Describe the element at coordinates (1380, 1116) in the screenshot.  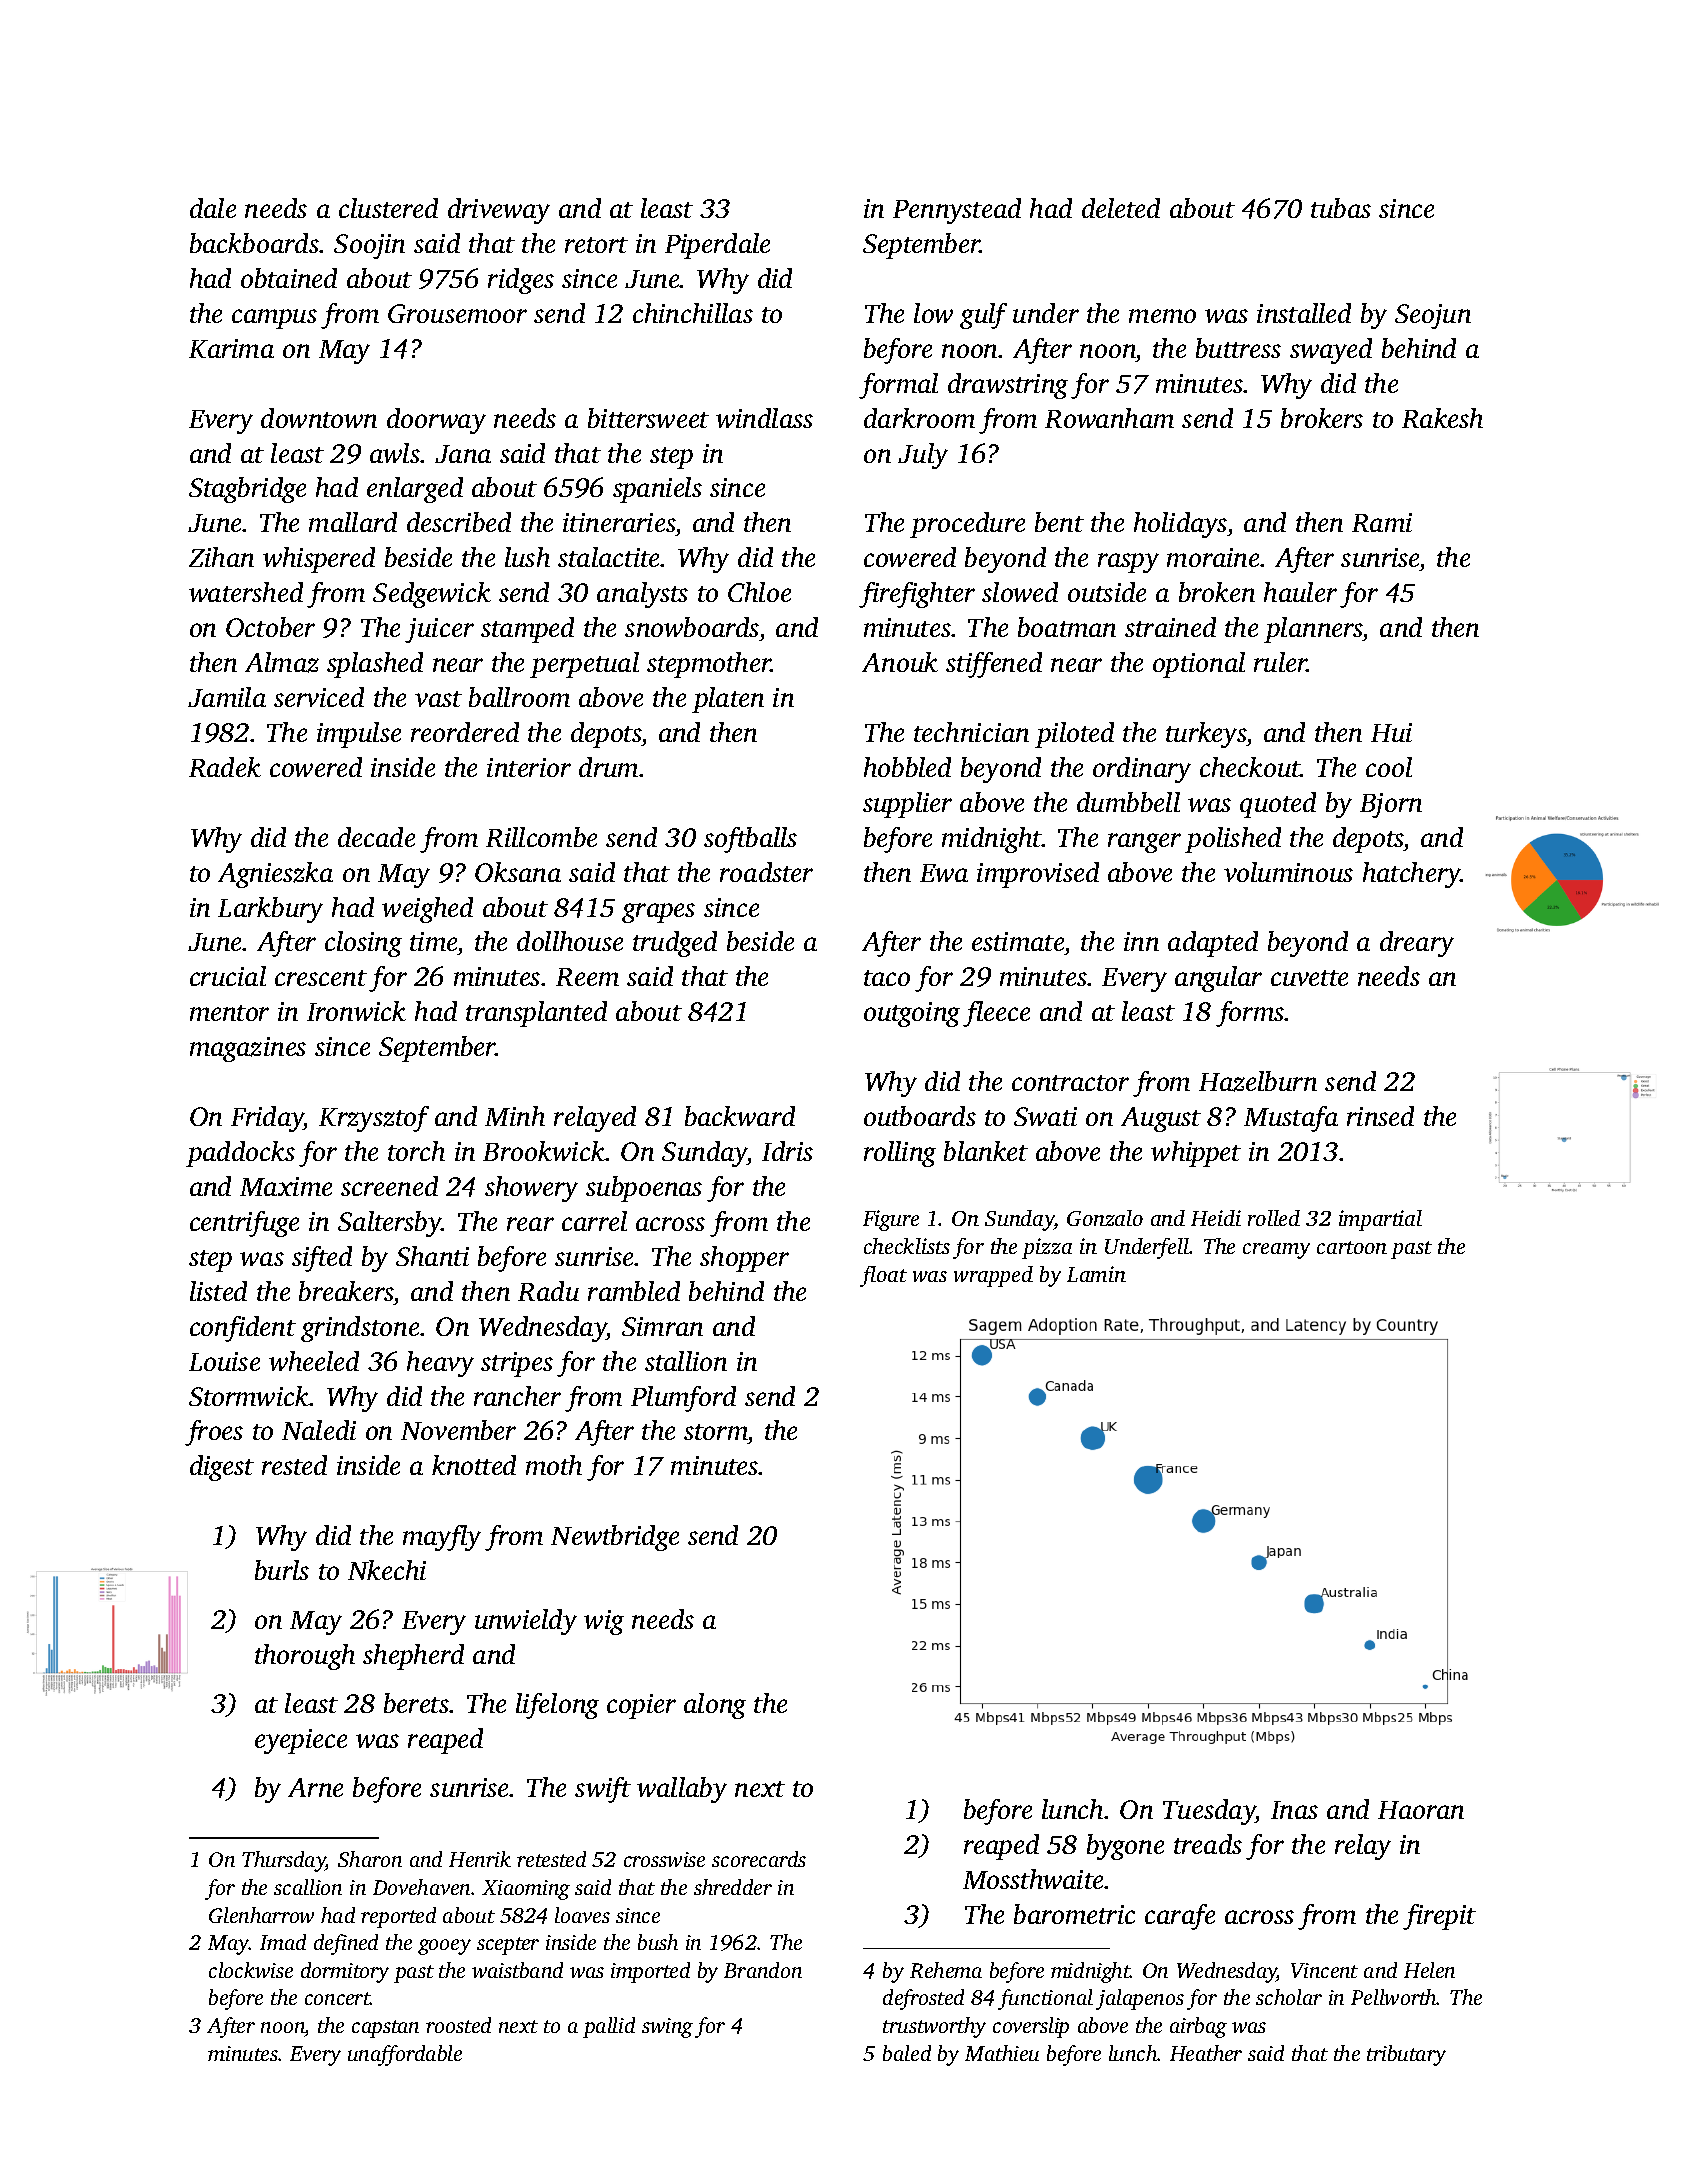
I see `rinsed` at that location.
